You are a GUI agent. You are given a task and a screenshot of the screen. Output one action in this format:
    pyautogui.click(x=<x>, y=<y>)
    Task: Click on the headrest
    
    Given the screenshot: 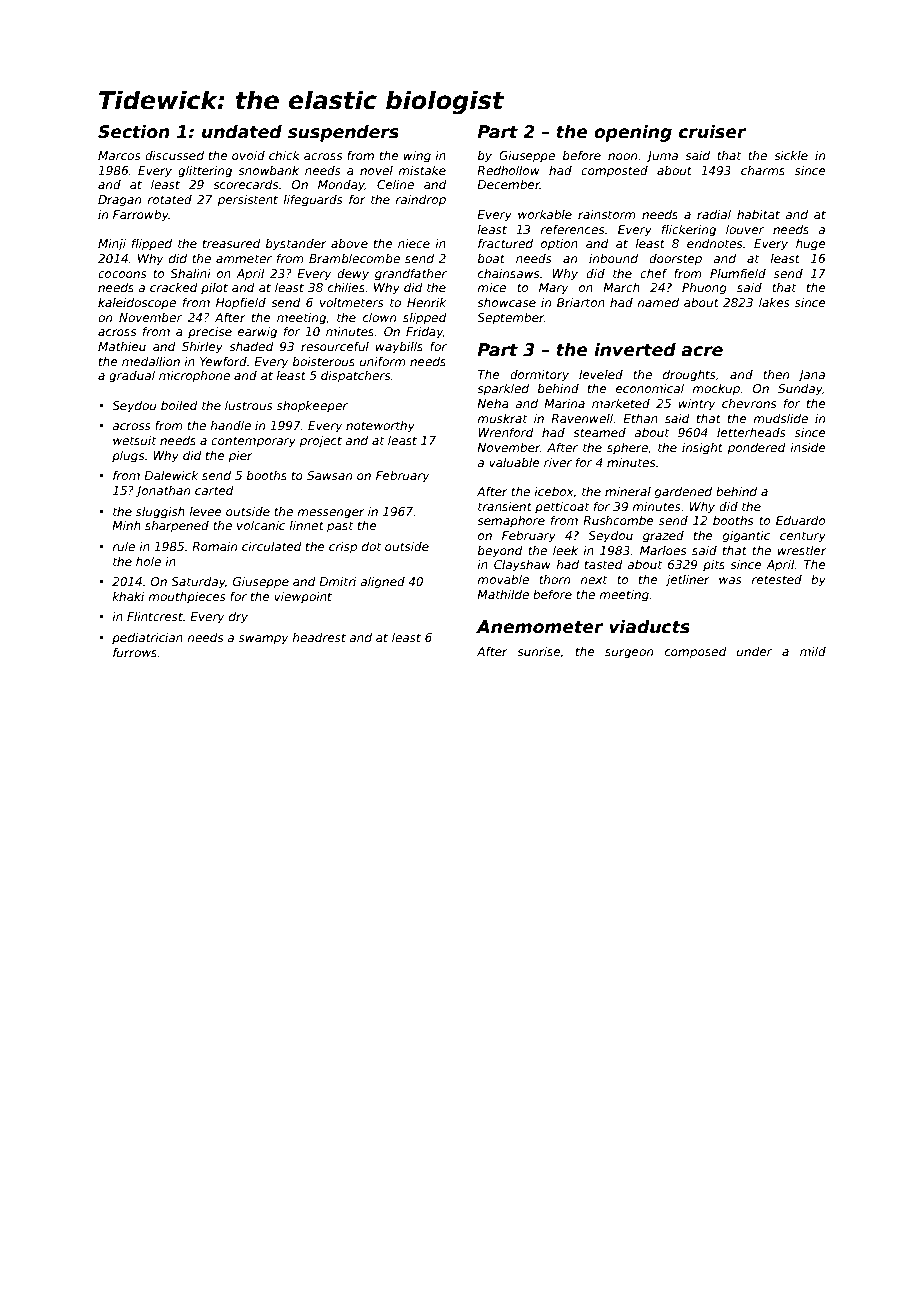 What is the action you would take?
    pyautogui.click(x=319, y=637)
